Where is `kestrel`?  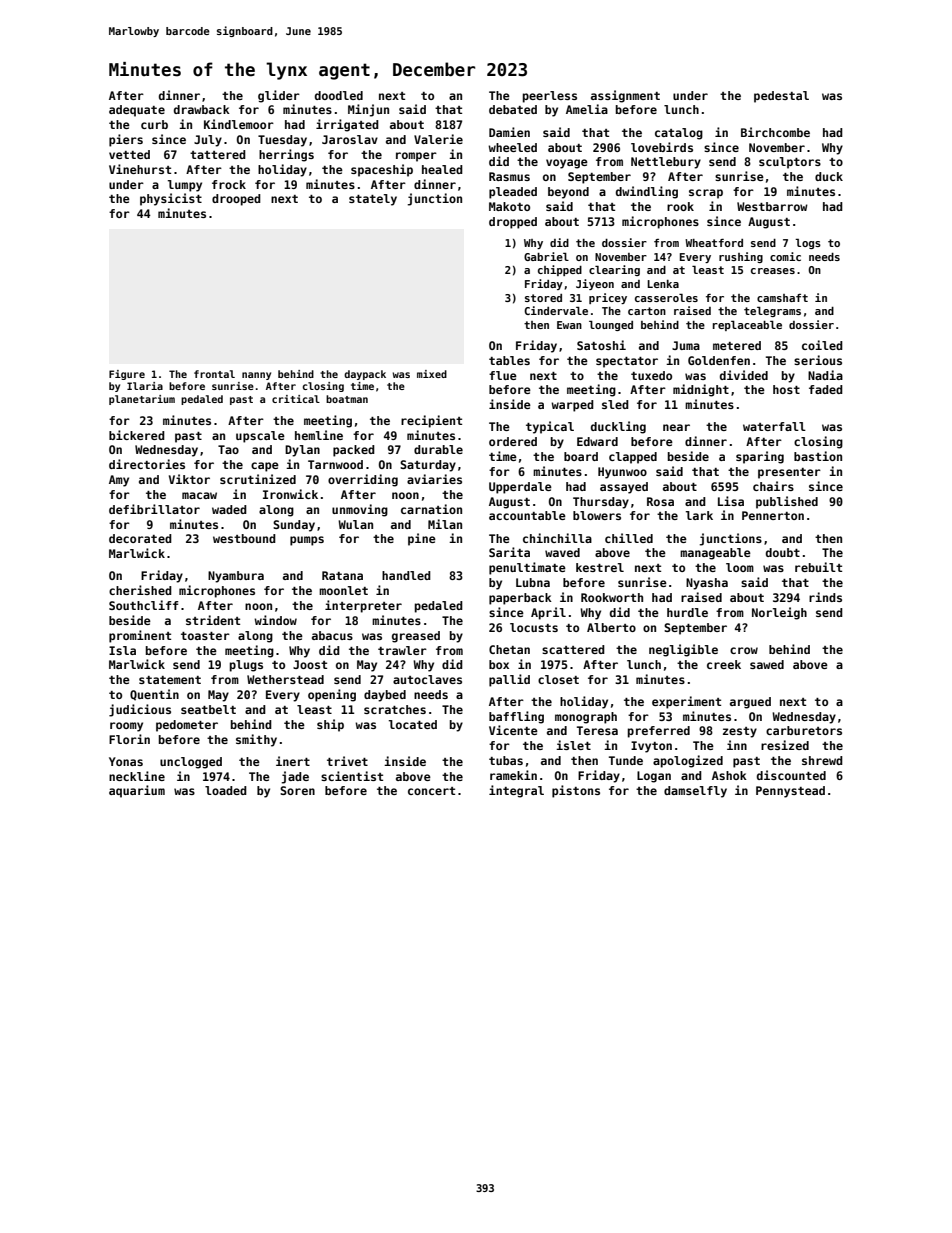 kestrel is located at coordinates (600, 567).
